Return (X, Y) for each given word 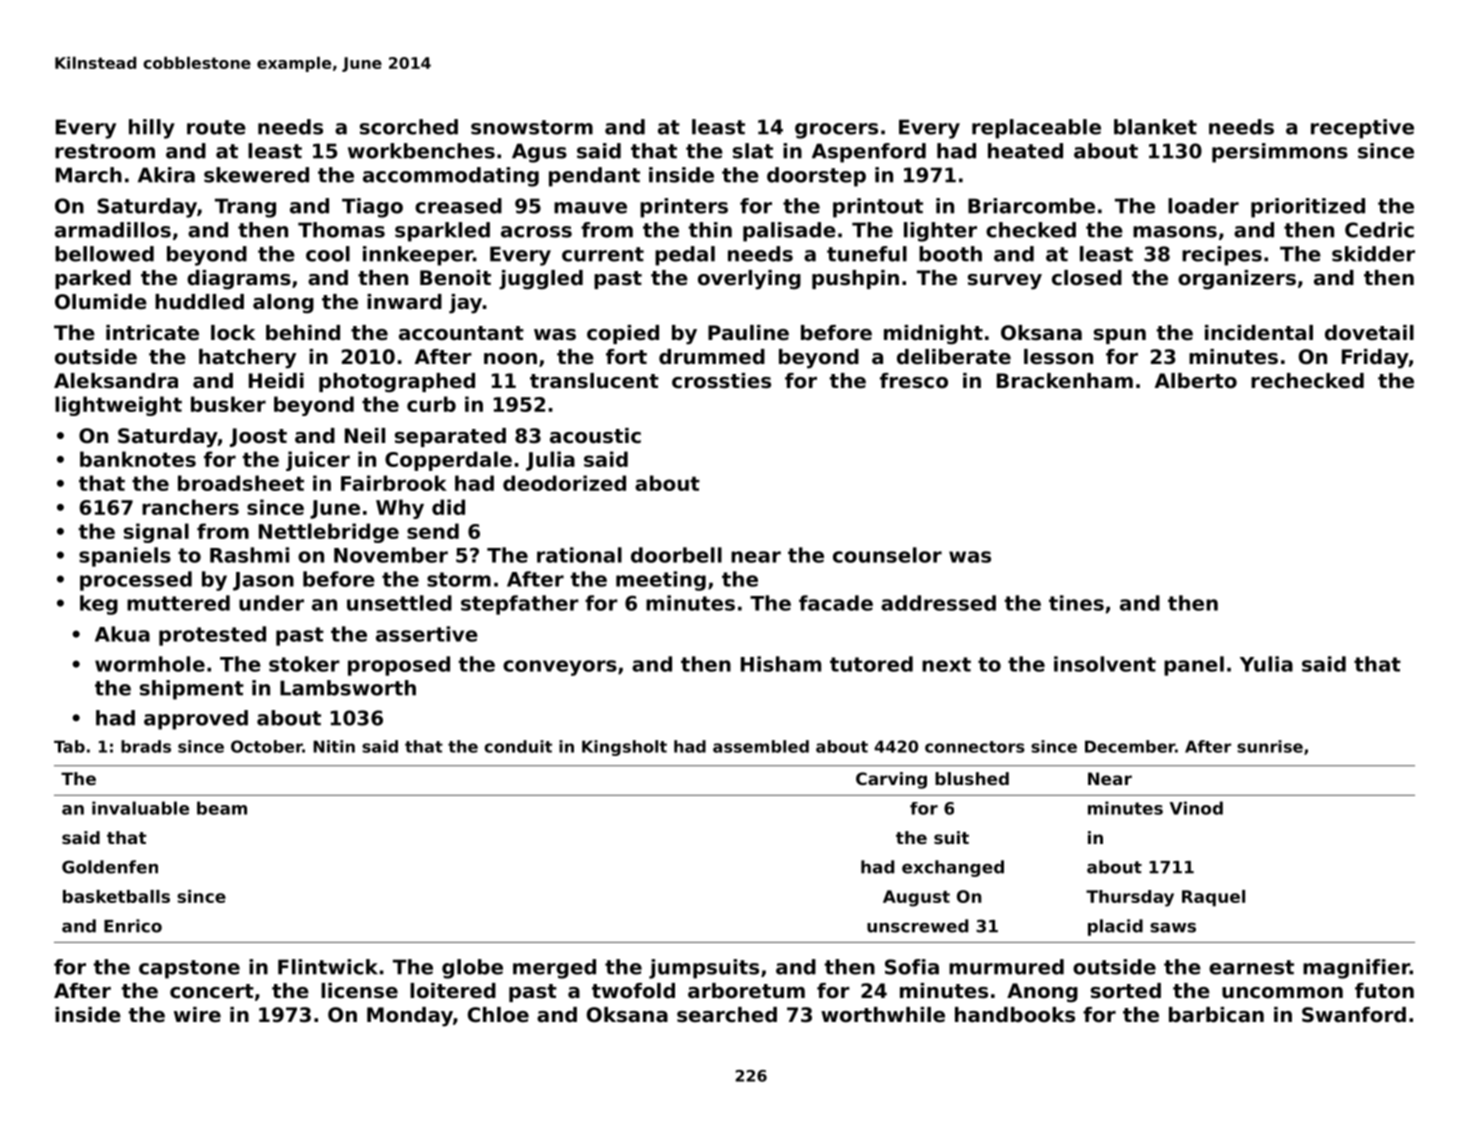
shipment (192, 690)
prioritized (1308, 208)
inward (404, 302)
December (1130, 746)
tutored (871, 664)
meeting (661, 581)
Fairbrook (394, 483)
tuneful (867, 254)
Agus (539, 153)
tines (1076, 603)
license (359, 991)
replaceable (1036, 129)
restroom (105, 151)
